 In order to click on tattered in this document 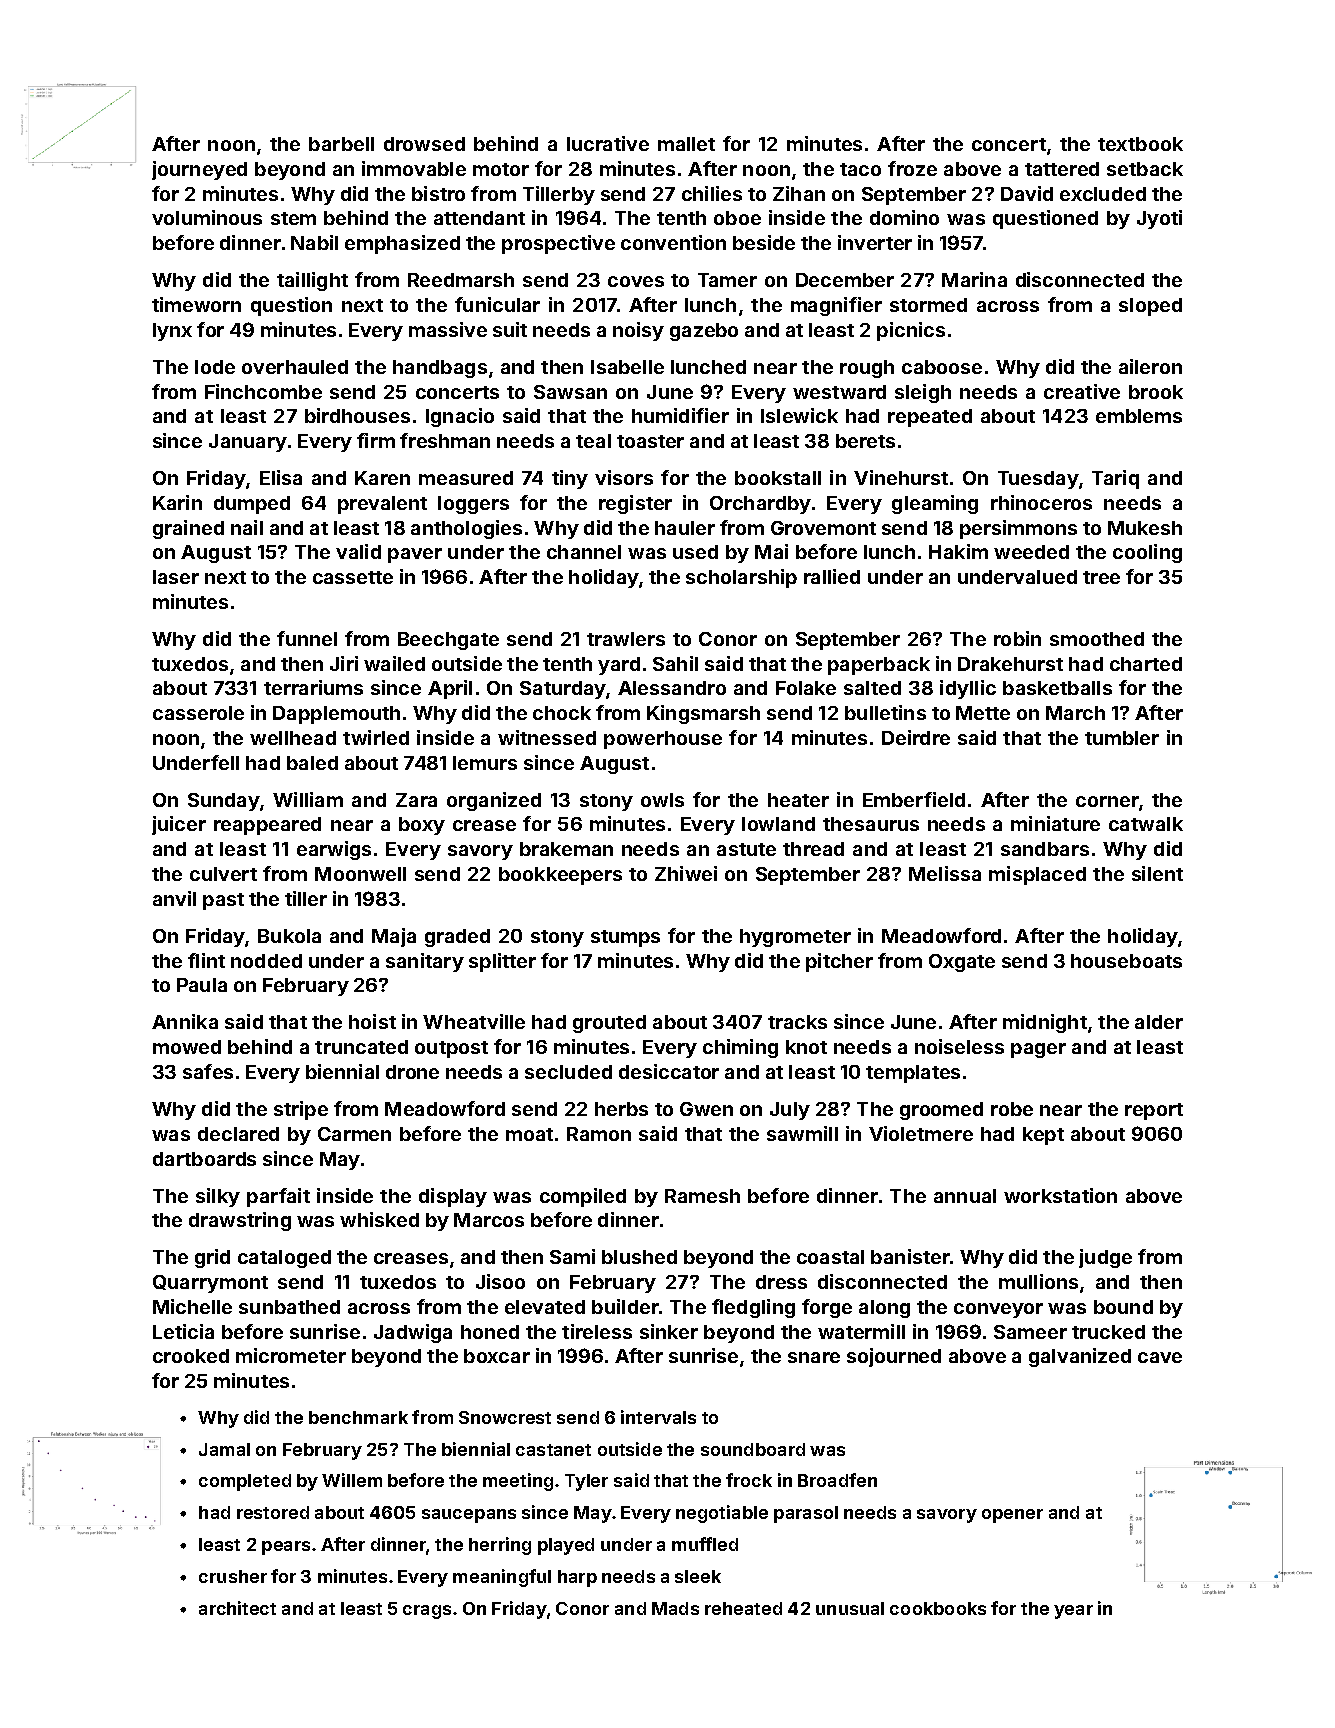, I will do `click(1062, 169)`.
